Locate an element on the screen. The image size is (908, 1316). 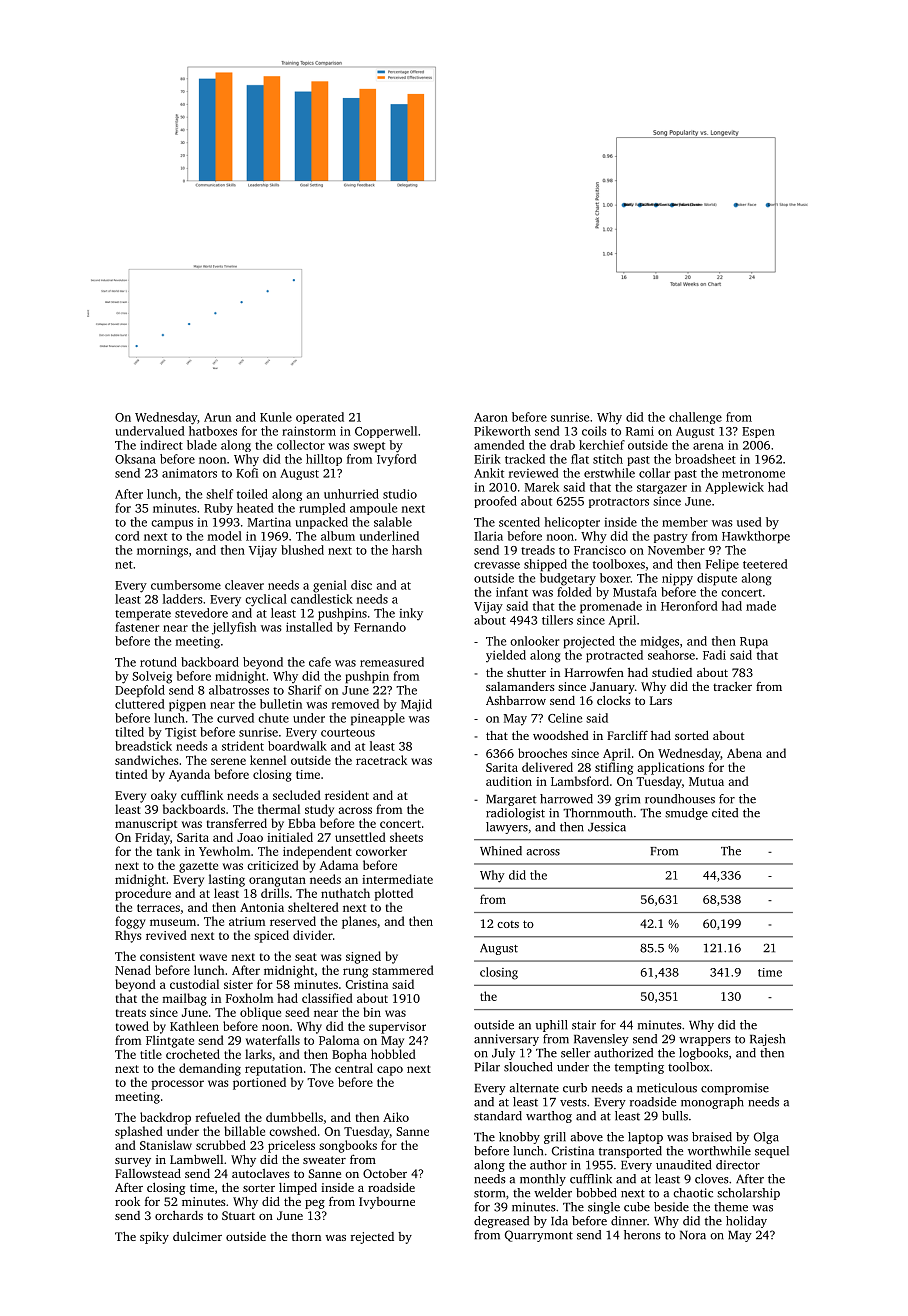
toiled is located at coordinates (252, 494).
